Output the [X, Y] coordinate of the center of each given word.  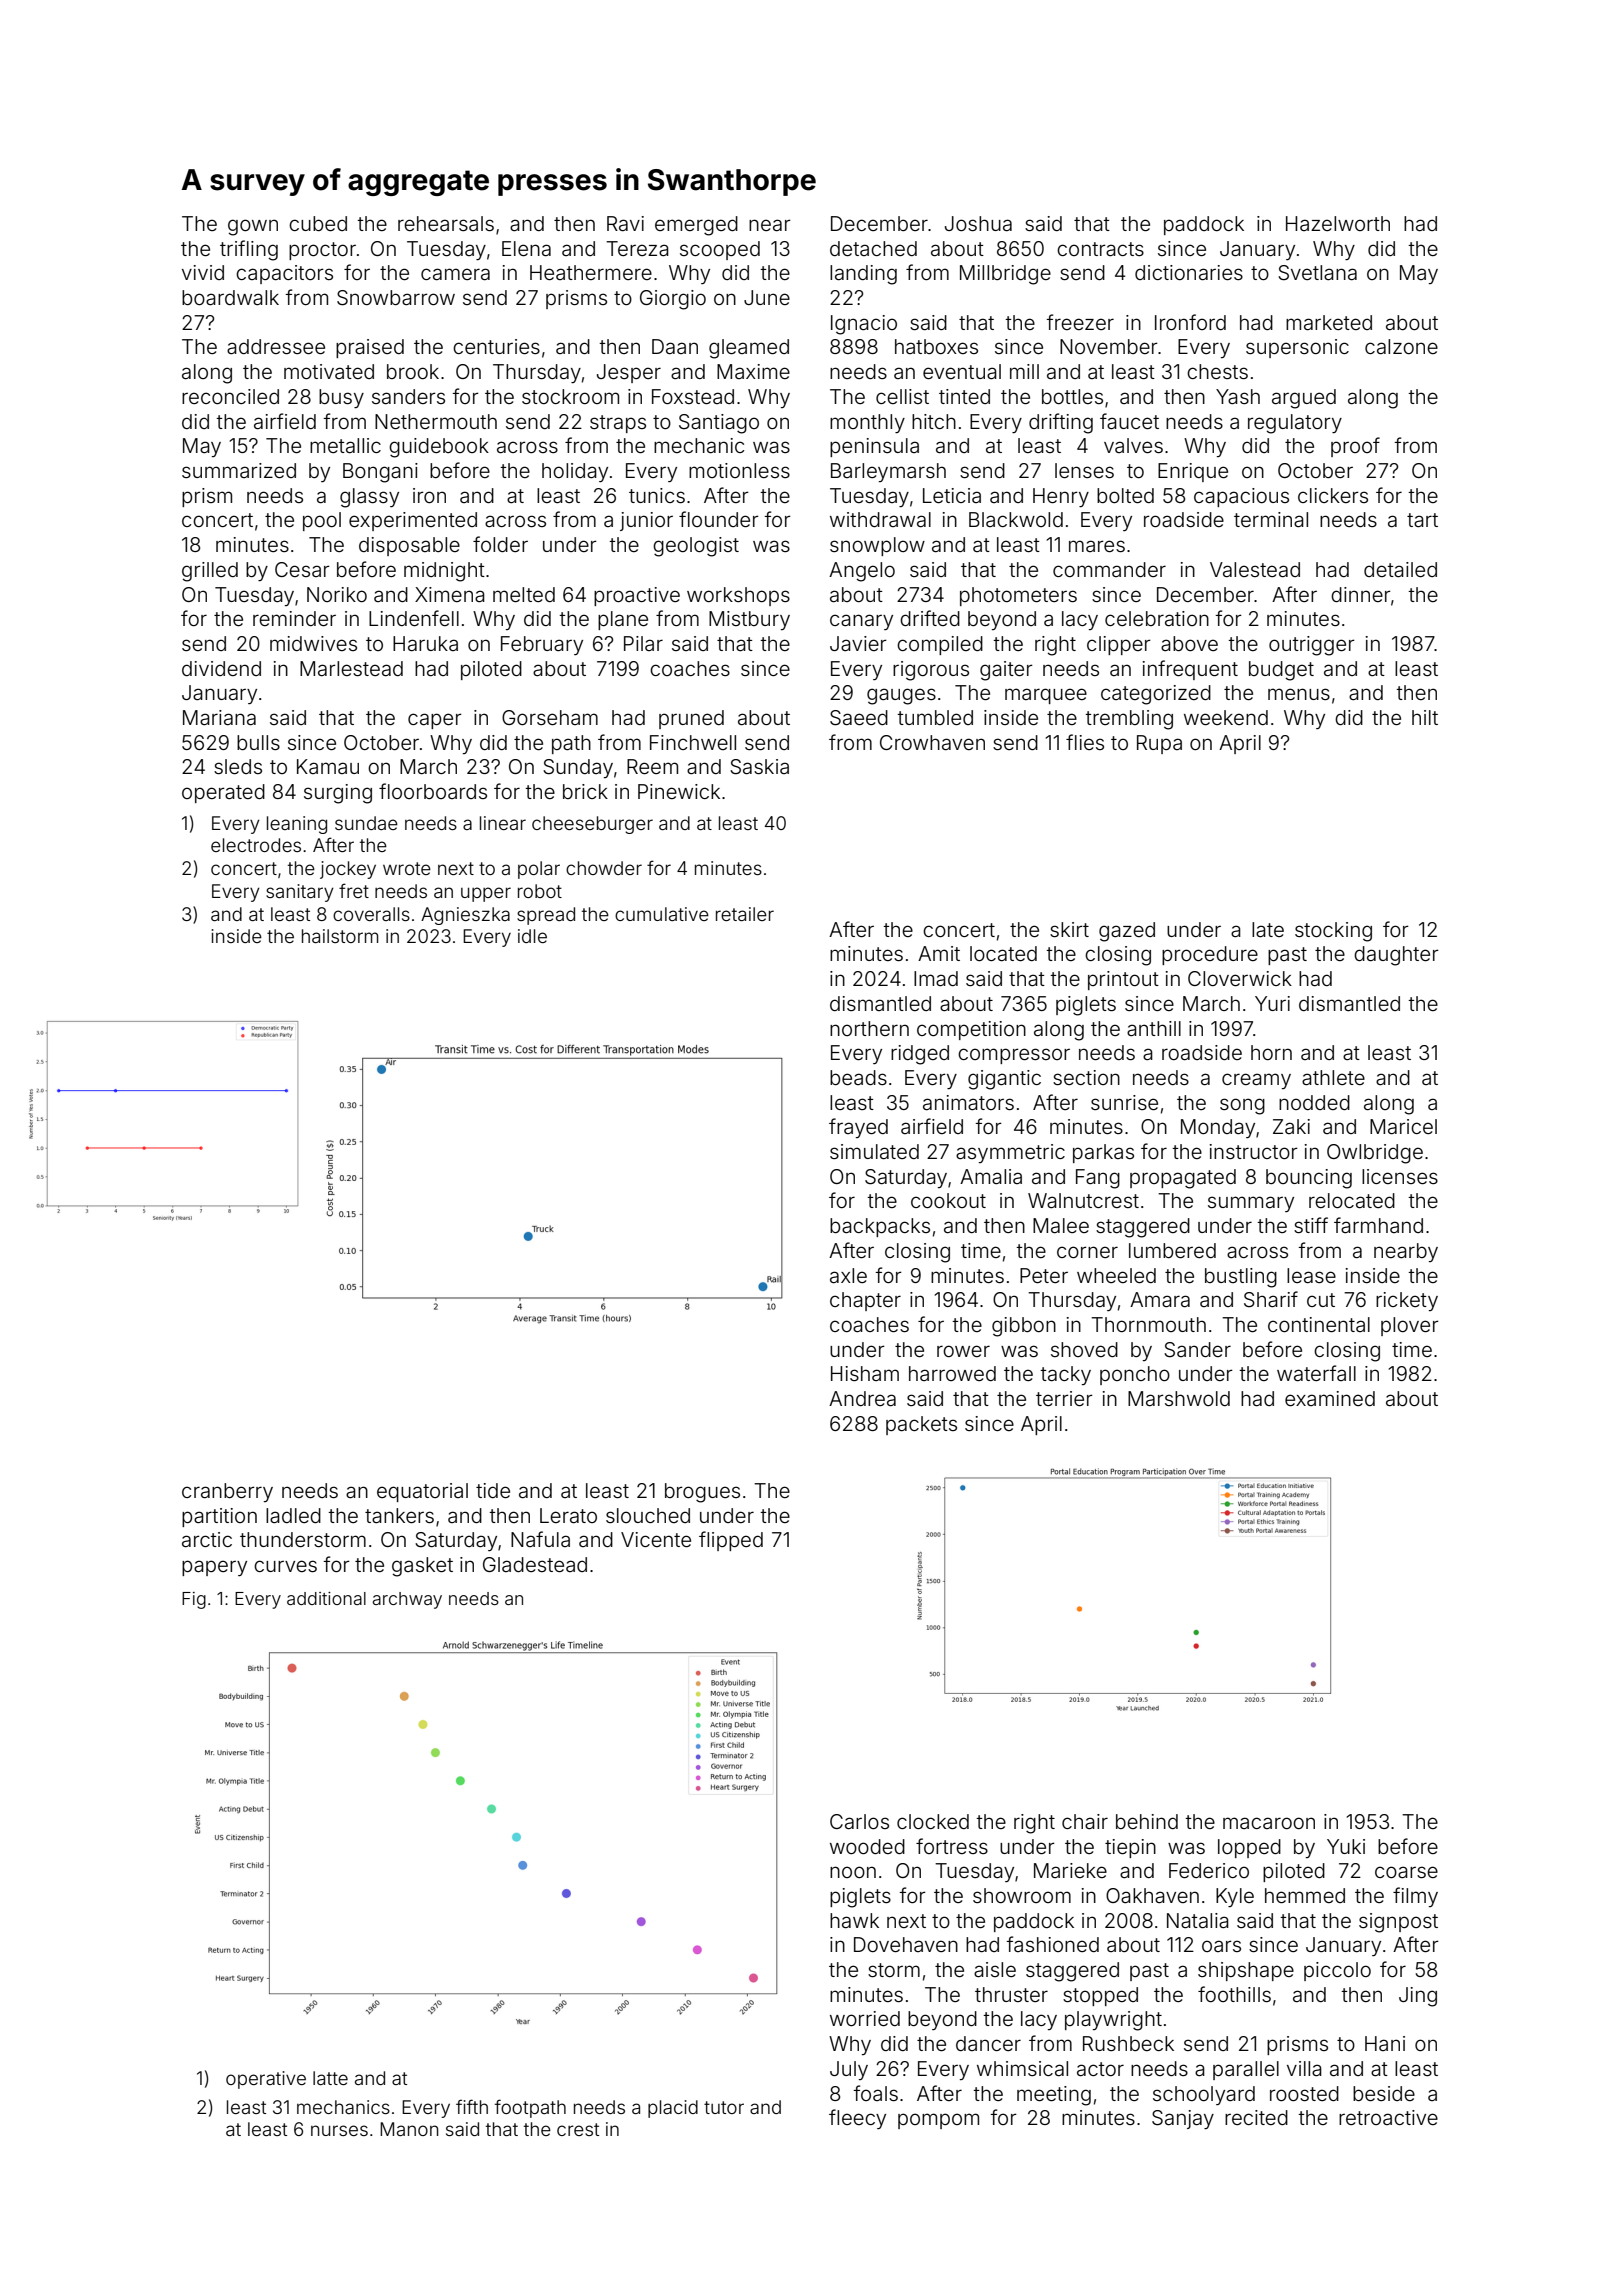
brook [413, 371]
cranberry [227, 1492]
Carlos [859, 1821]
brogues [702, 1493]
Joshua [978, 223]
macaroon [1269, 1823]
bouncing [1309, 1179]
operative [266, 2080]
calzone [1401, 346]
